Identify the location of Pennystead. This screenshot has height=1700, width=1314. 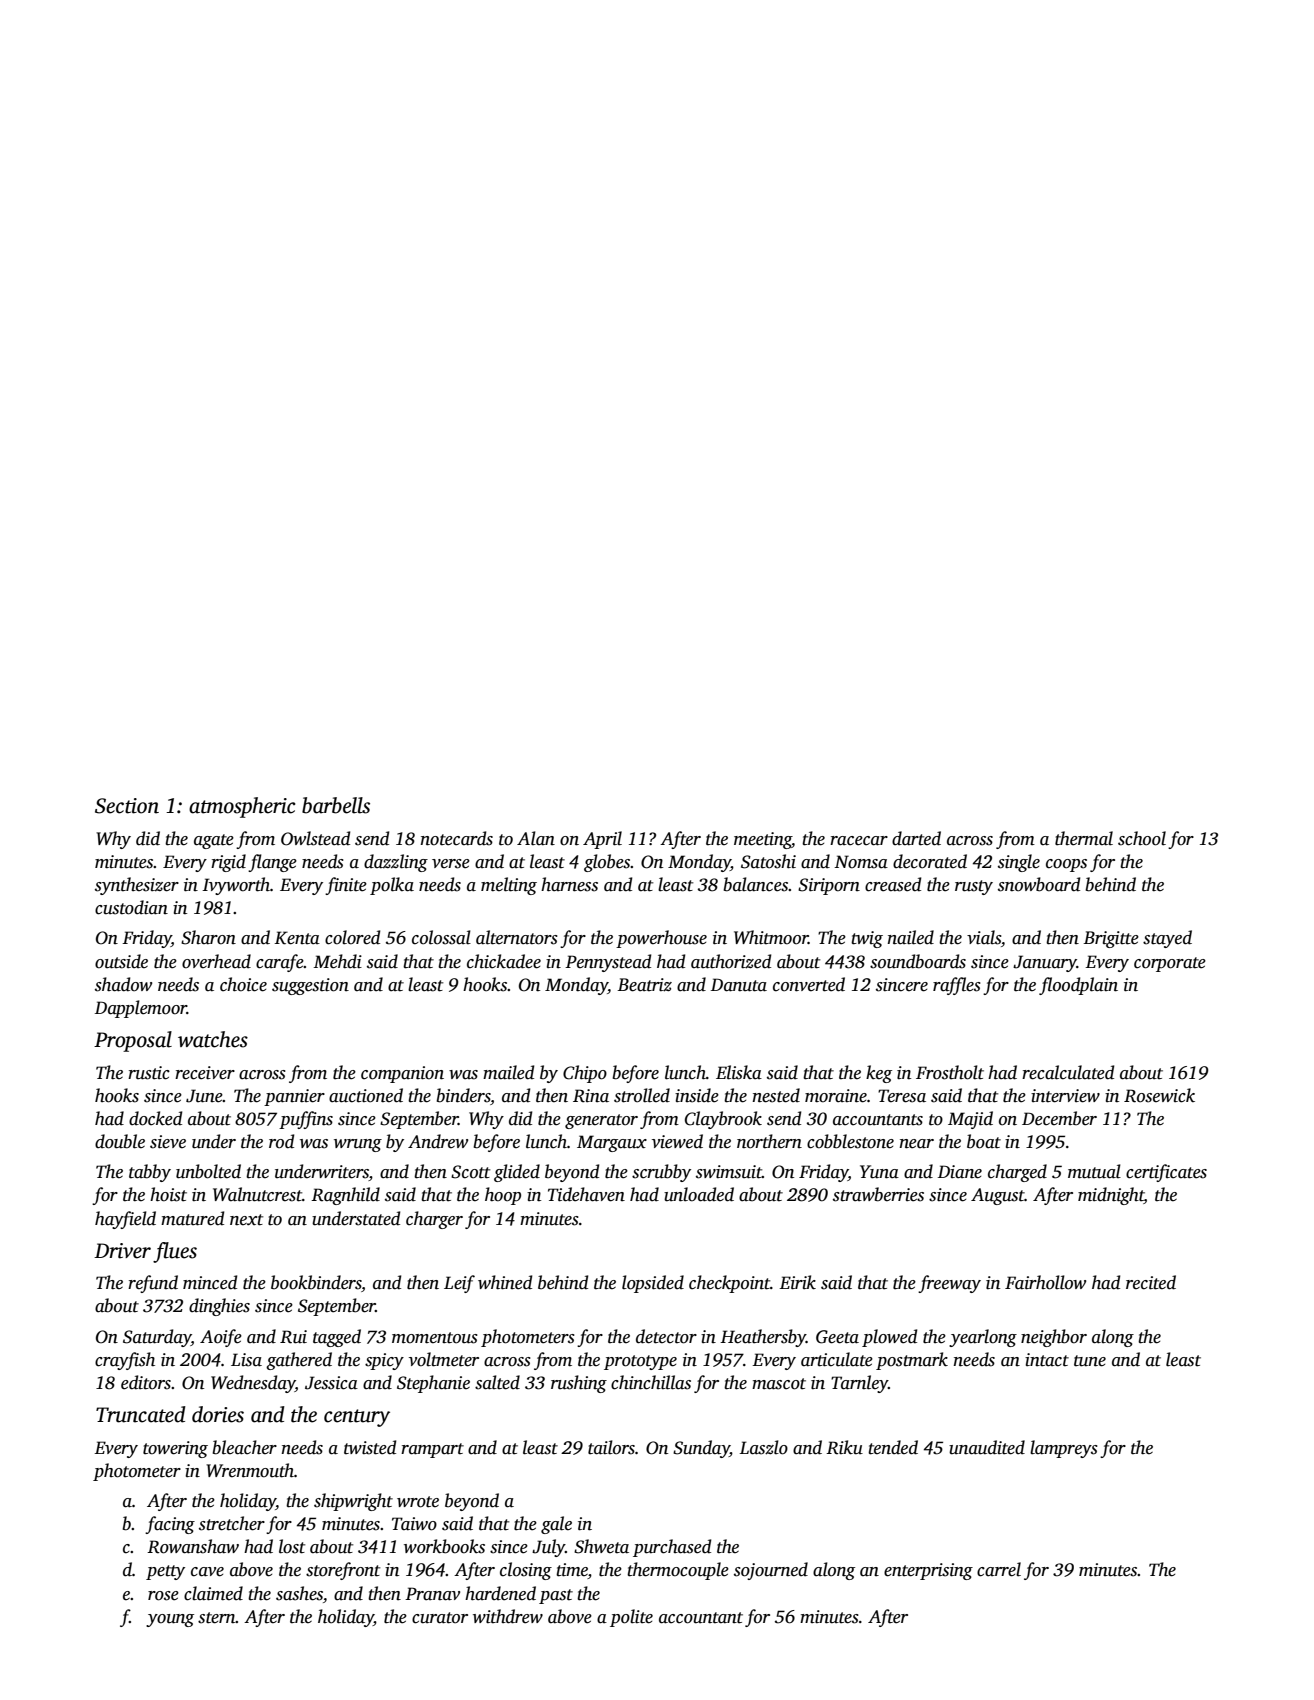
(608, 963).
